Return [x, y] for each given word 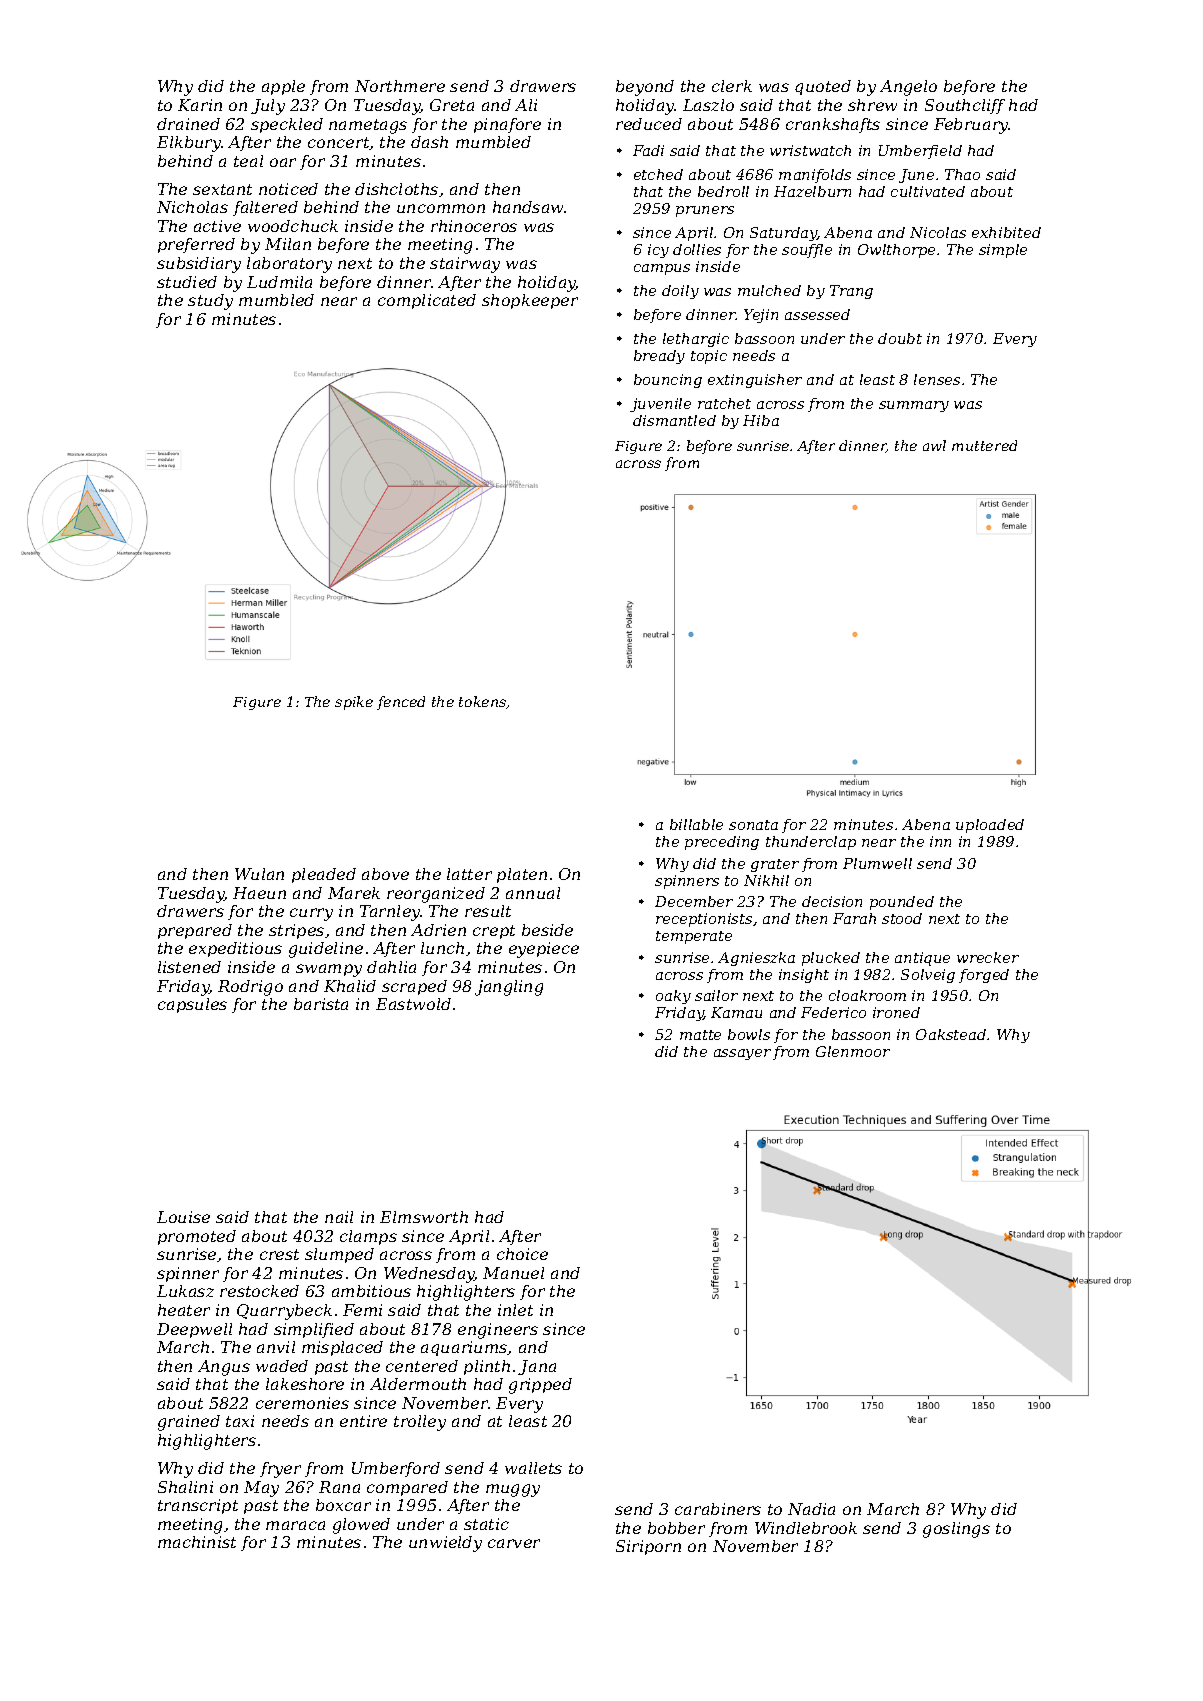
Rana [339, 1487]
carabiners [718, 1509]
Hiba [761, 420]
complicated [427, 301]
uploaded [990, 826]
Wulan [259, 874]
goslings [956, 1530]
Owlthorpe [896, 251]
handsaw [528, 207]
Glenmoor [853, 1051]
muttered [984, 445]
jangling [509, 988]
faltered [265, 208]
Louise [183, 1217]
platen [522, 875]
